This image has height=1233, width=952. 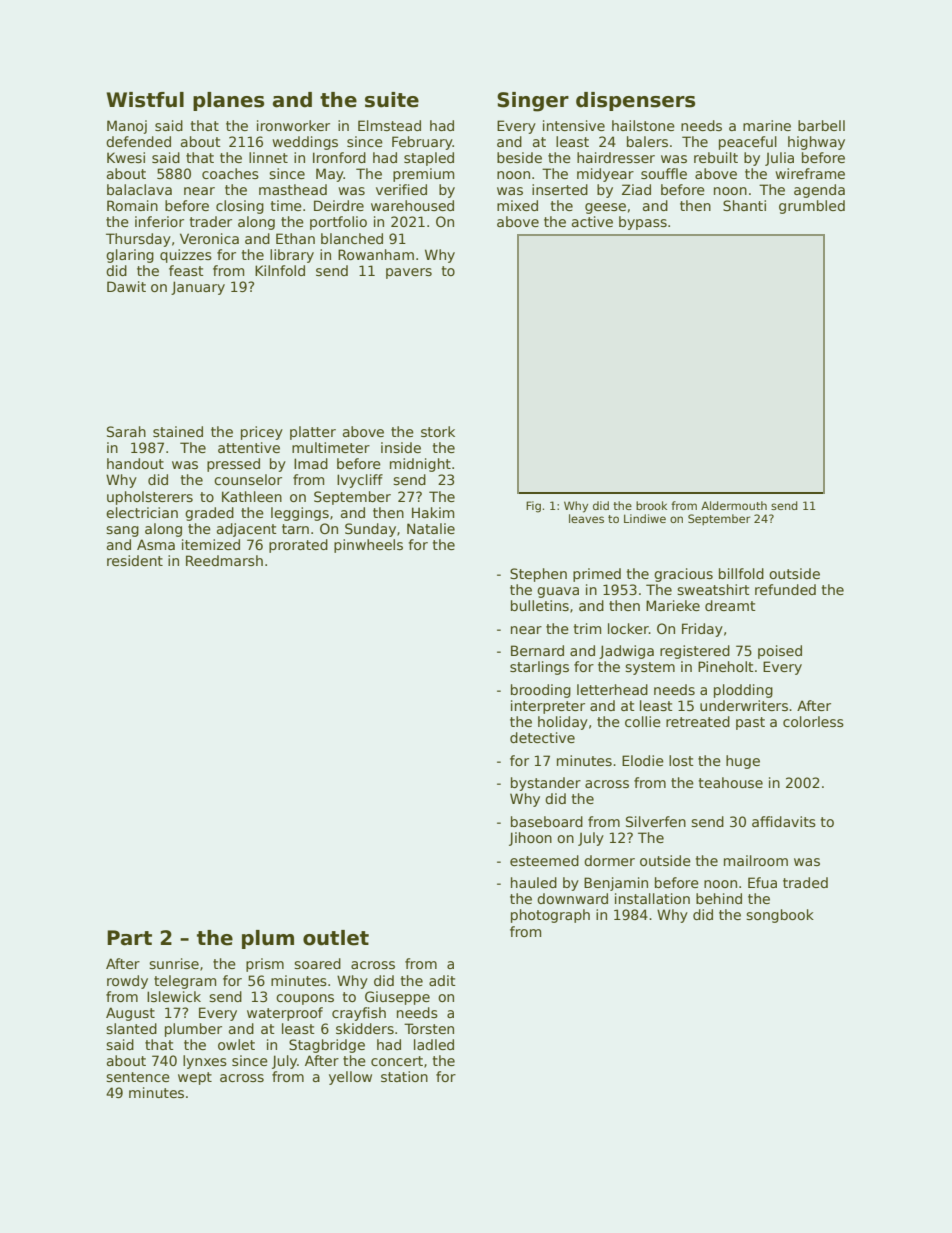 I want to click on ironworker, so click(x=293, y=125).
